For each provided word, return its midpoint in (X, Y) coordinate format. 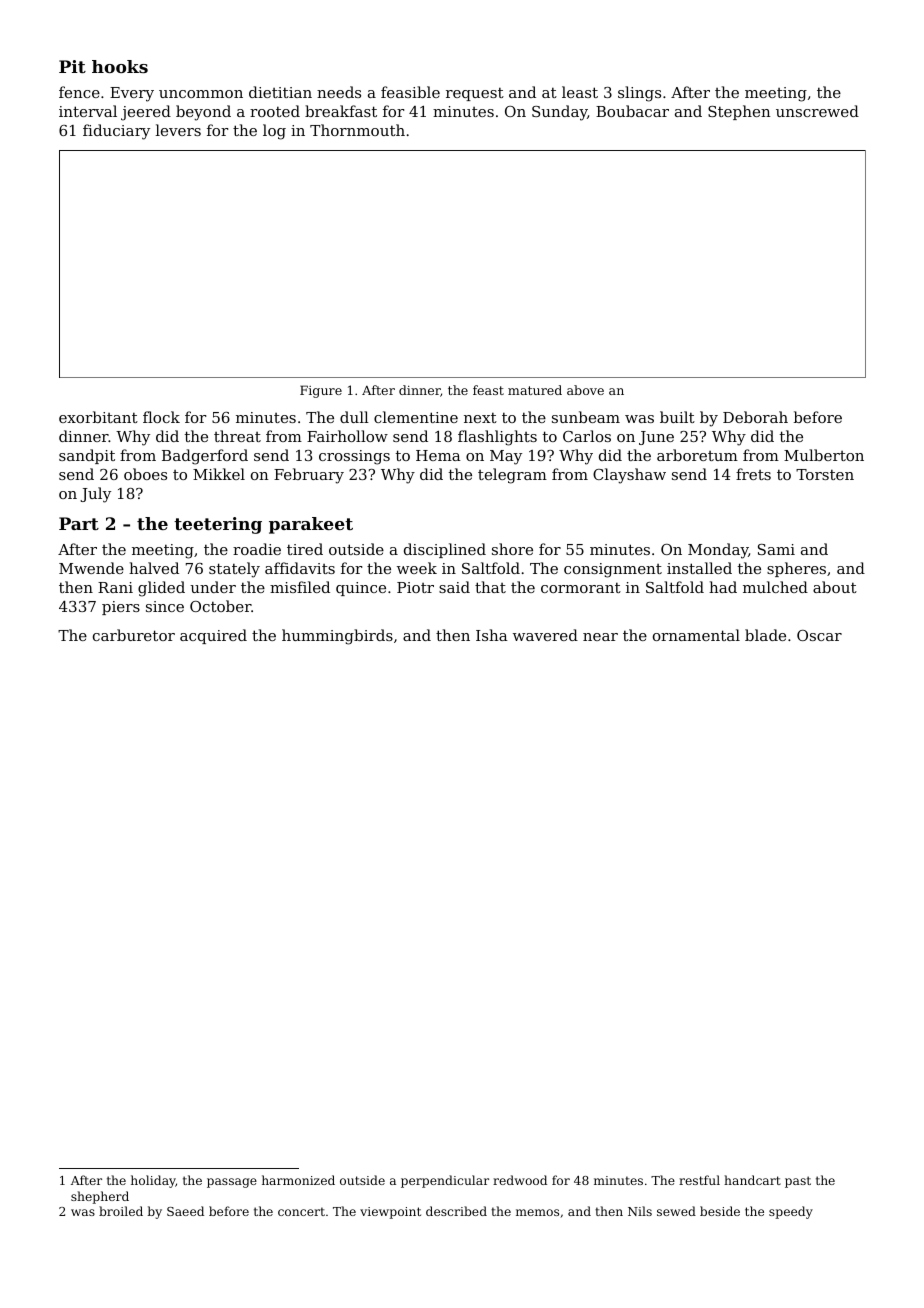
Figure (321, 391)
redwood (520, 1180)
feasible (410, 92)
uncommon (201, 94)
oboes (145, 474)
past (798, 1182)
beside (720, 1211)
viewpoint (390, 1213)
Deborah (755, 417)
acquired (213, 636)
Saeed (185, 1211)
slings (639, 94)
